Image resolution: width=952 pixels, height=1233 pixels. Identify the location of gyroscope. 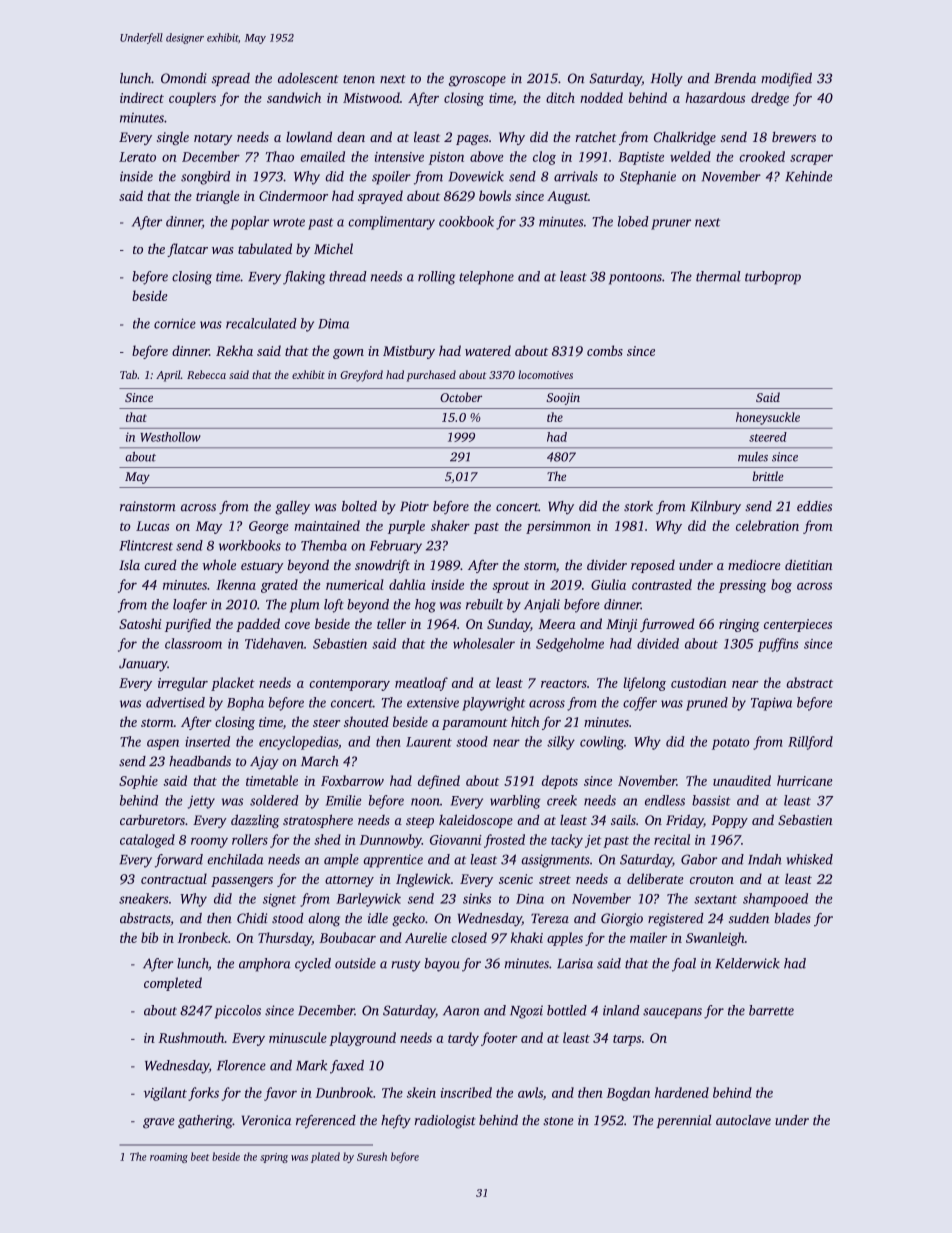
(477, 81).
